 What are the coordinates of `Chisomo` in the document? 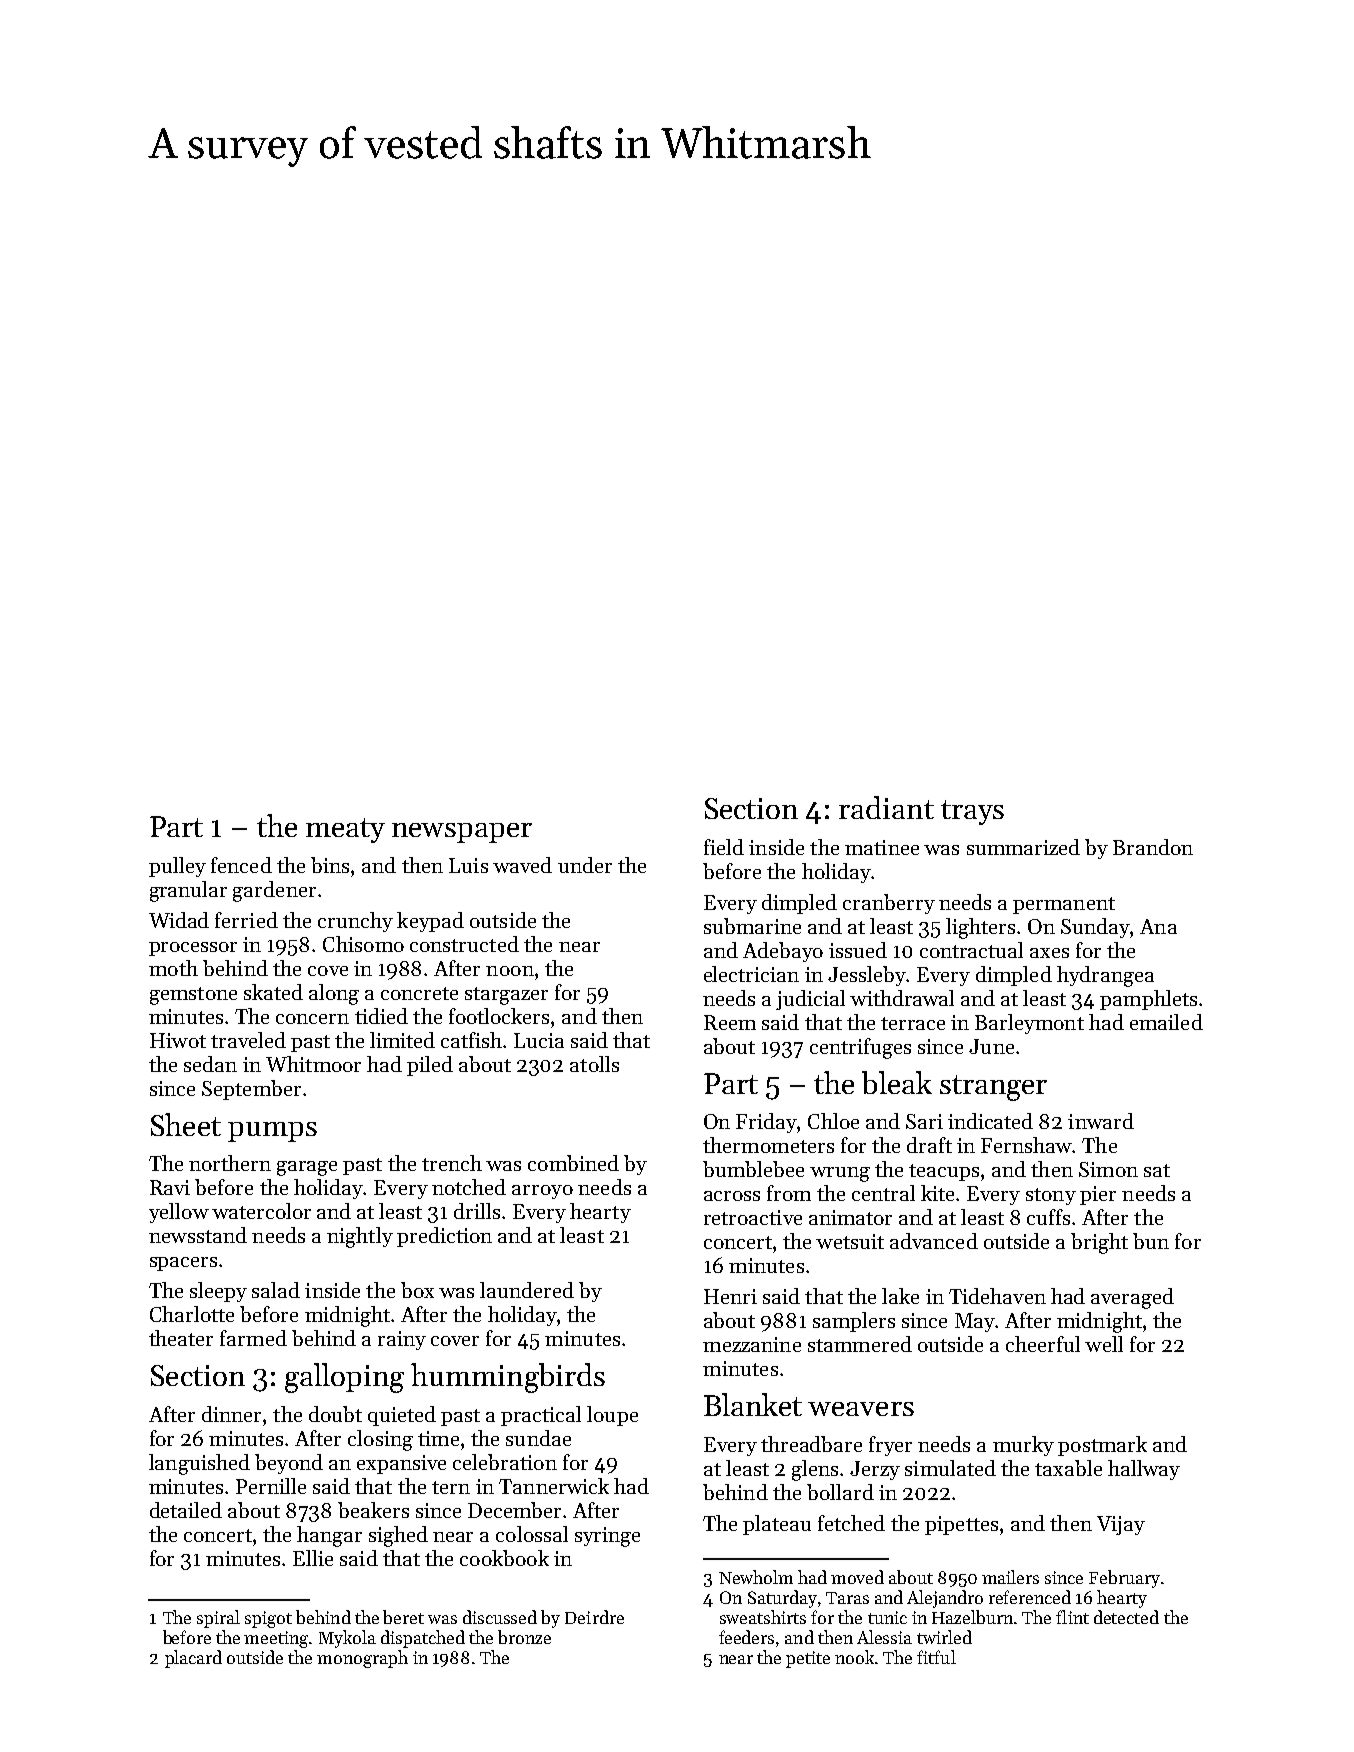 It's located at (363, 944).
